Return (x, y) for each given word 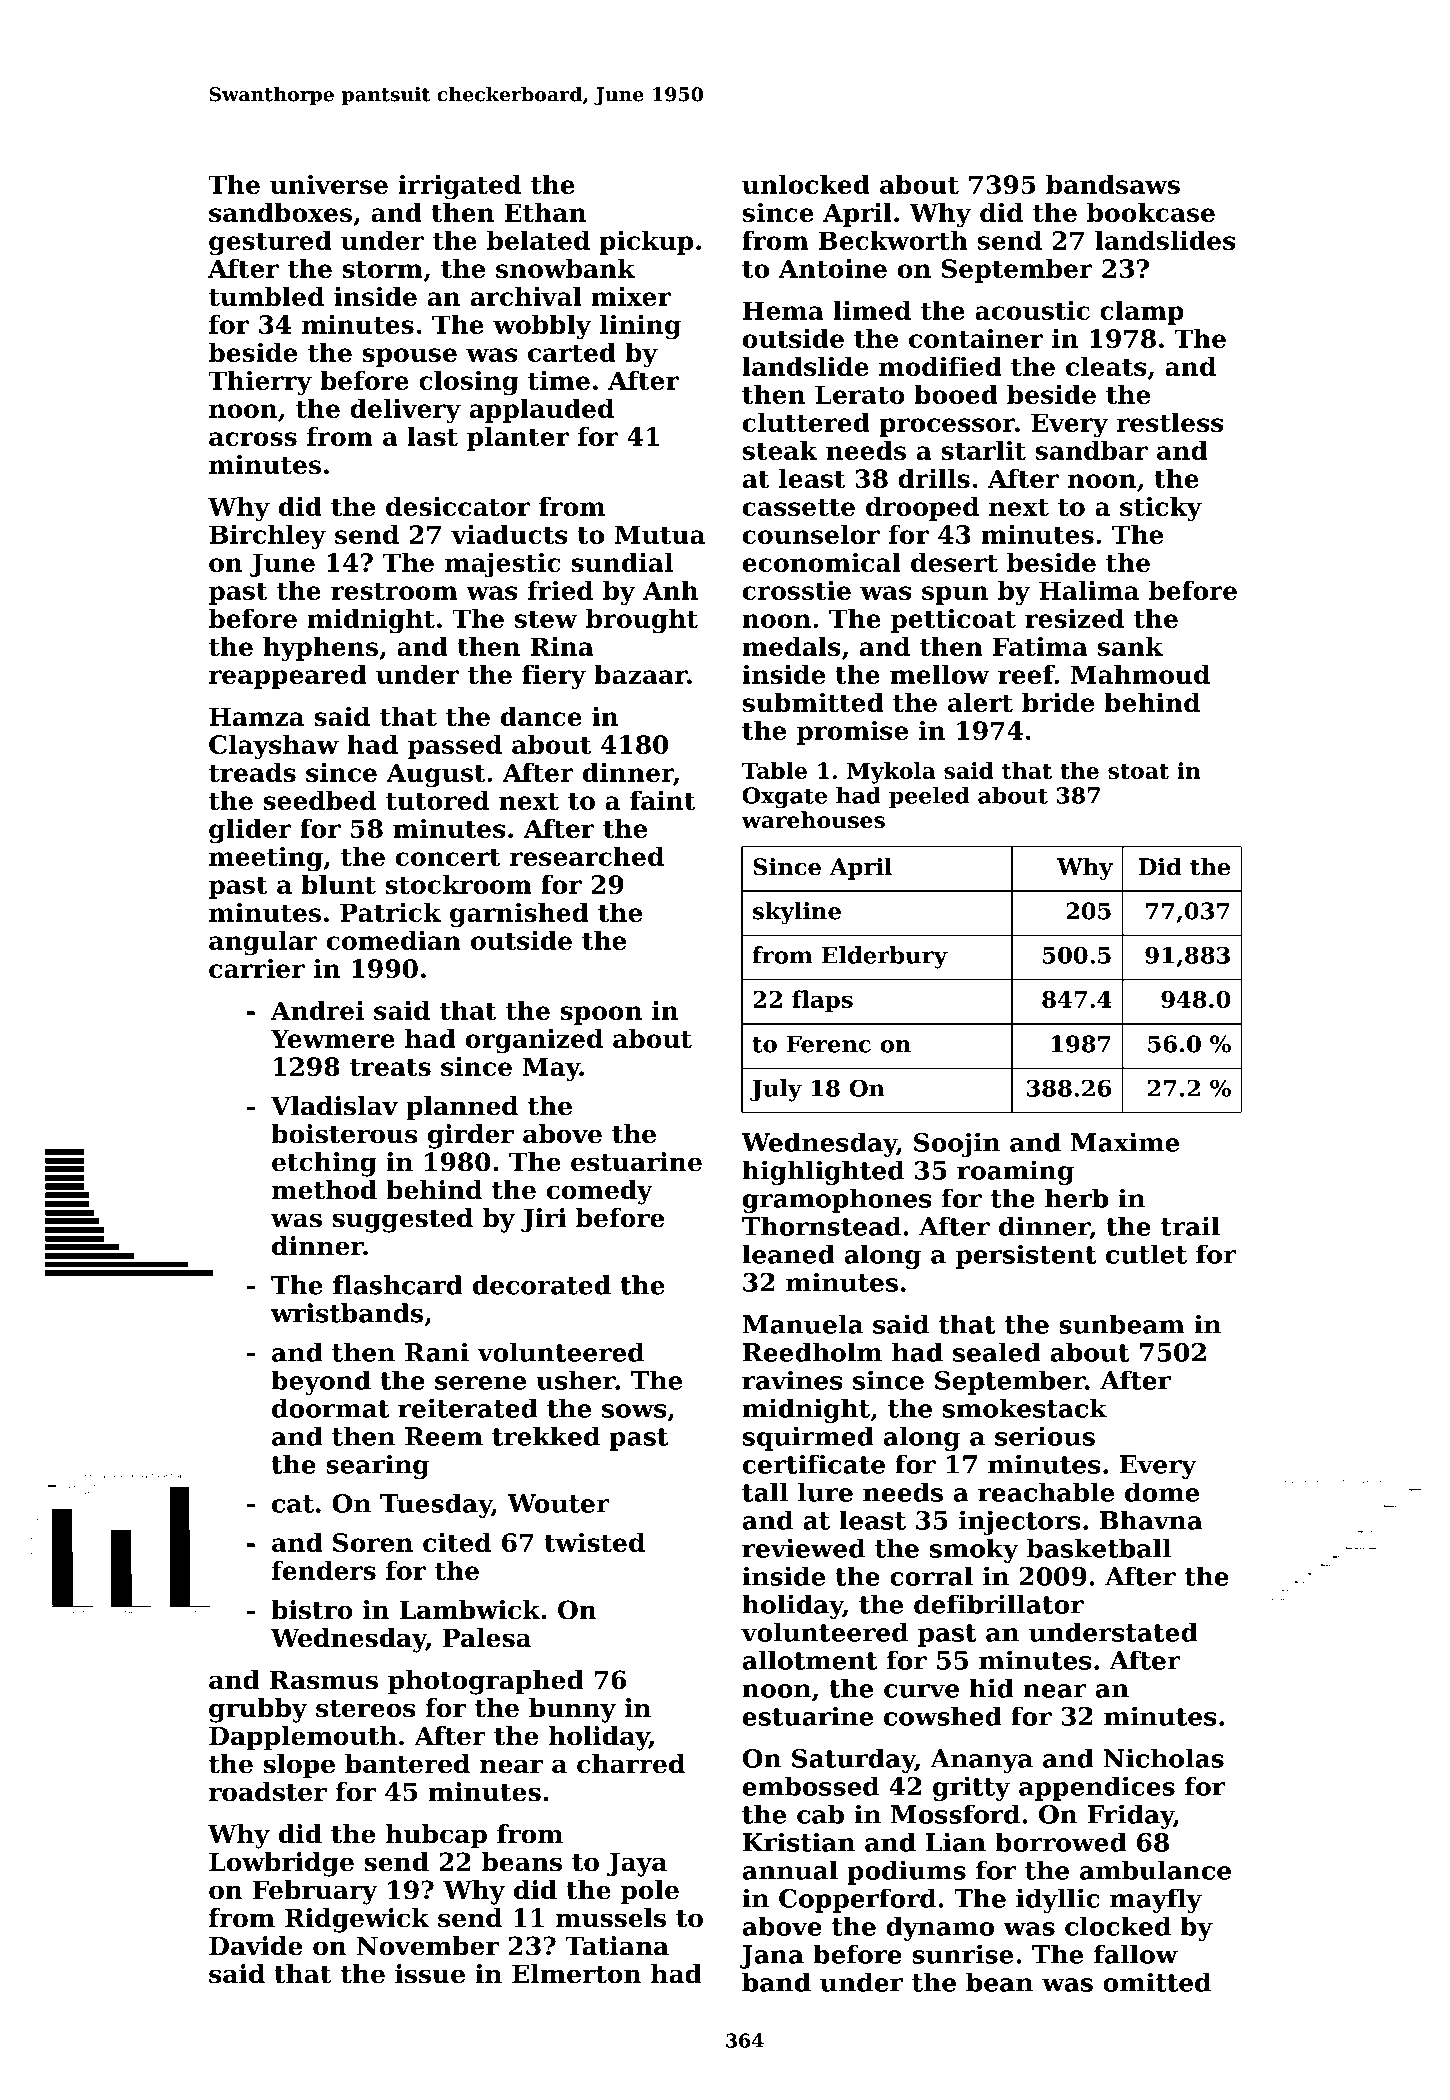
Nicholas (1163, 1758)
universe (329, 184)
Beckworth (893, 240)
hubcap (436, 1836)
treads (252, 772)
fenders (324, 1570)
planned (462, 1108)
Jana (772, 1957)
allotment (810, 1660)
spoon (601, 1015)
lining (640, 327)
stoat (1138, 771)
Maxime (1125, 1142)
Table (774, 770)
